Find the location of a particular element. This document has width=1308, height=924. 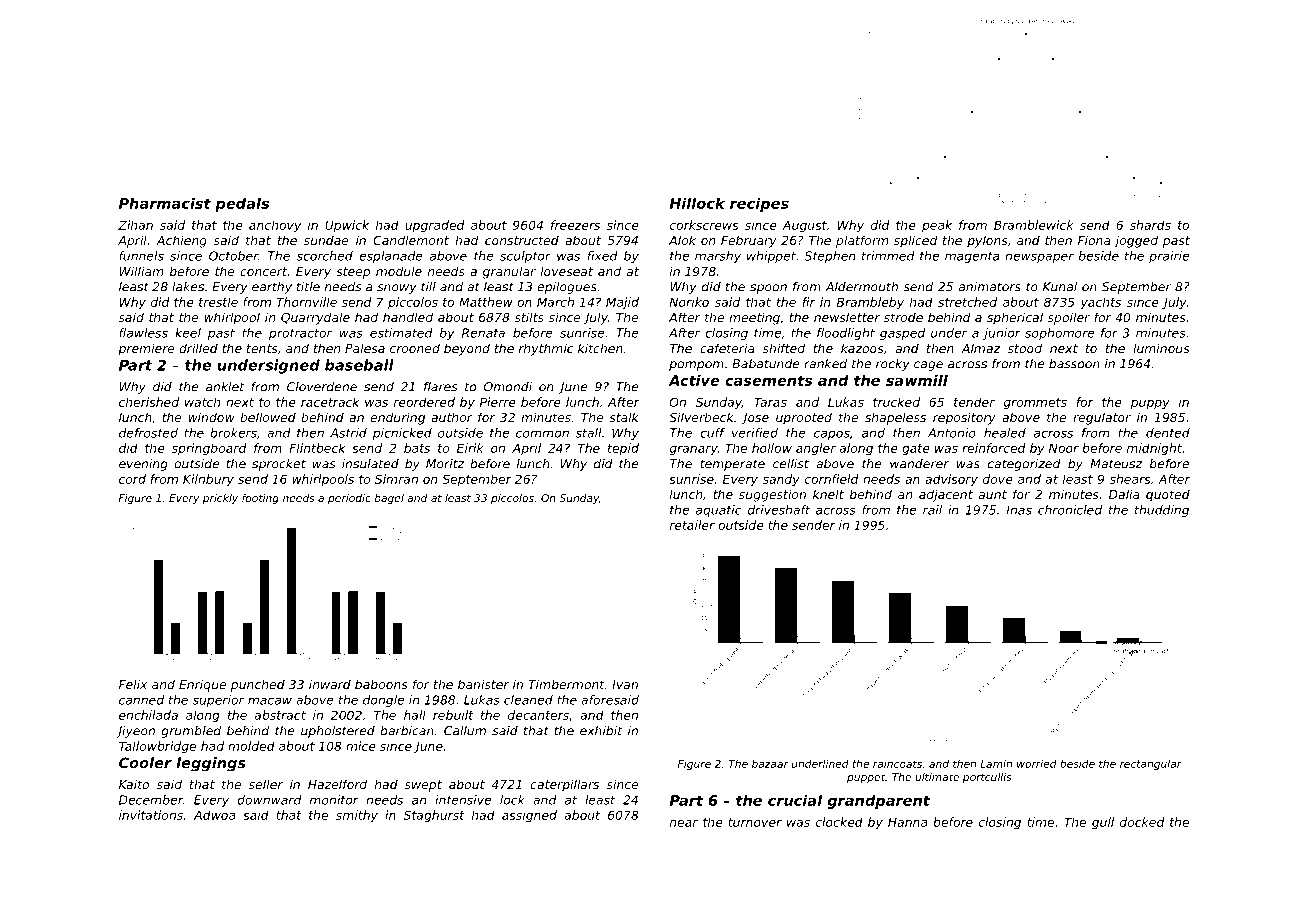

Ivan is located at coordinates (625, 684).
